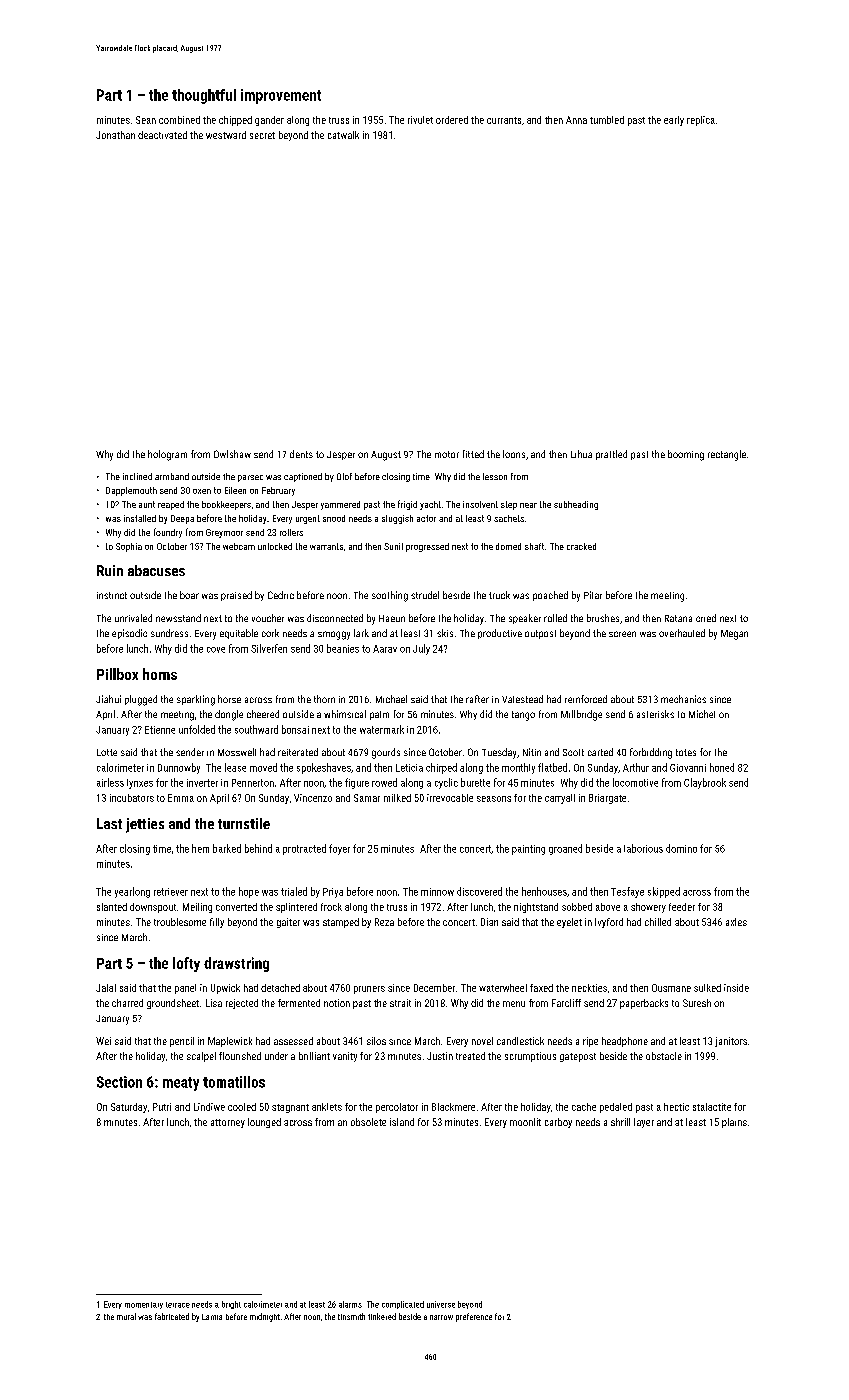 The image size is (849, 1400). What do you see at coordinates (258, 848) in the screenshot?
I see `behind` at bounding box center [258, 848].
